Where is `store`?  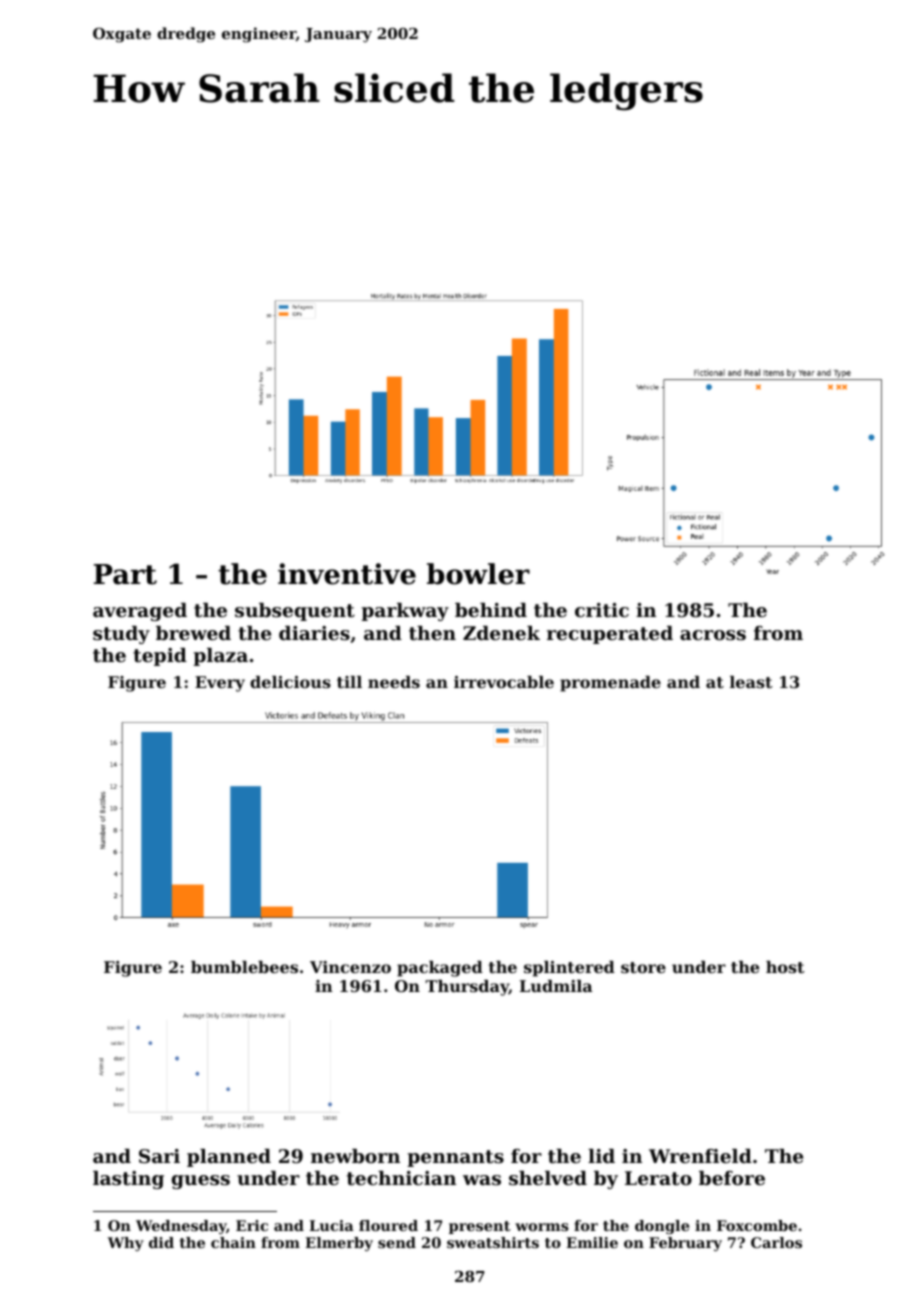 store is located at coordinates (643, 967).
